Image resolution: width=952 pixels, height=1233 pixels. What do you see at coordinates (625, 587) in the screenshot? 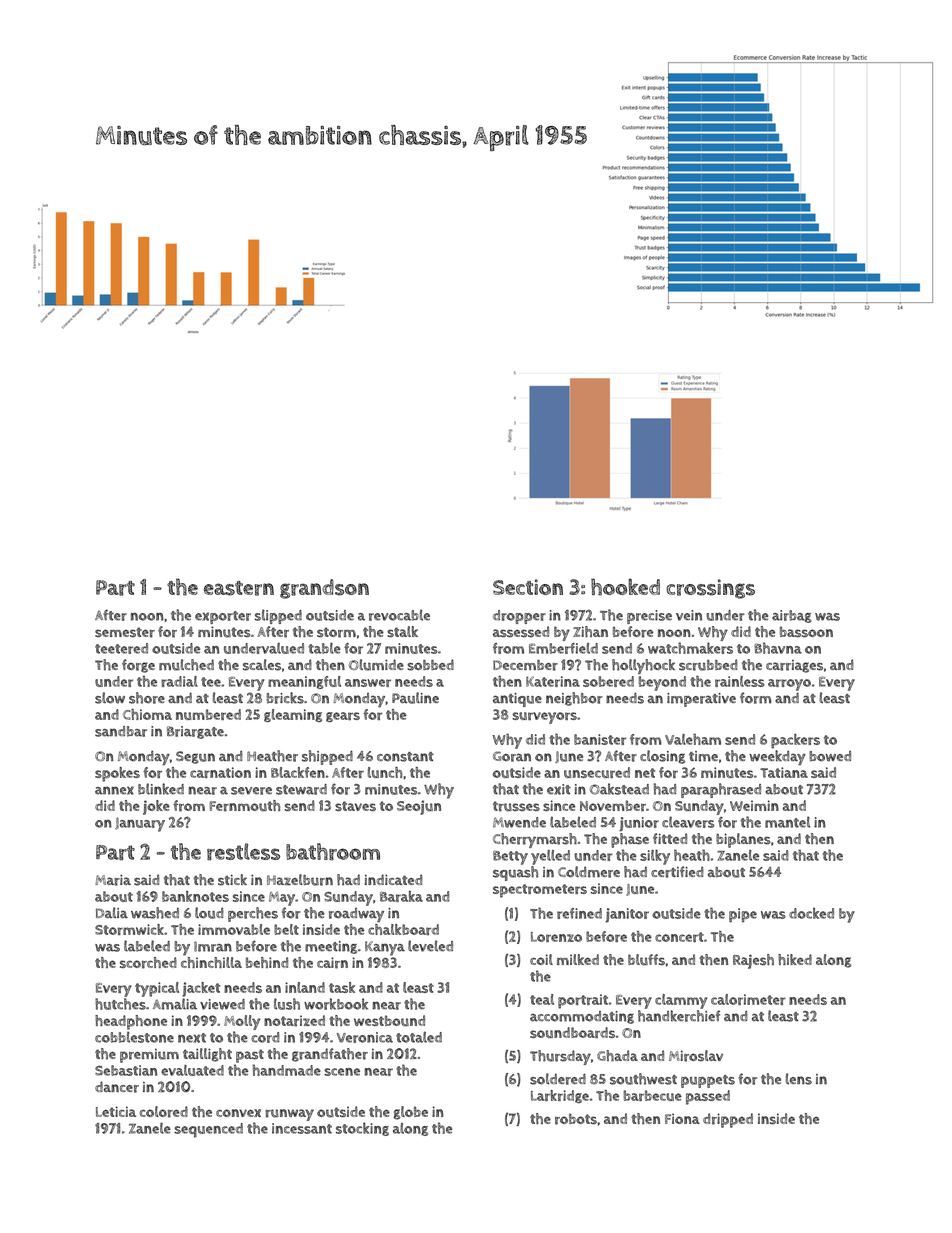
I see `hooked` at bounding box center [625, 587].
